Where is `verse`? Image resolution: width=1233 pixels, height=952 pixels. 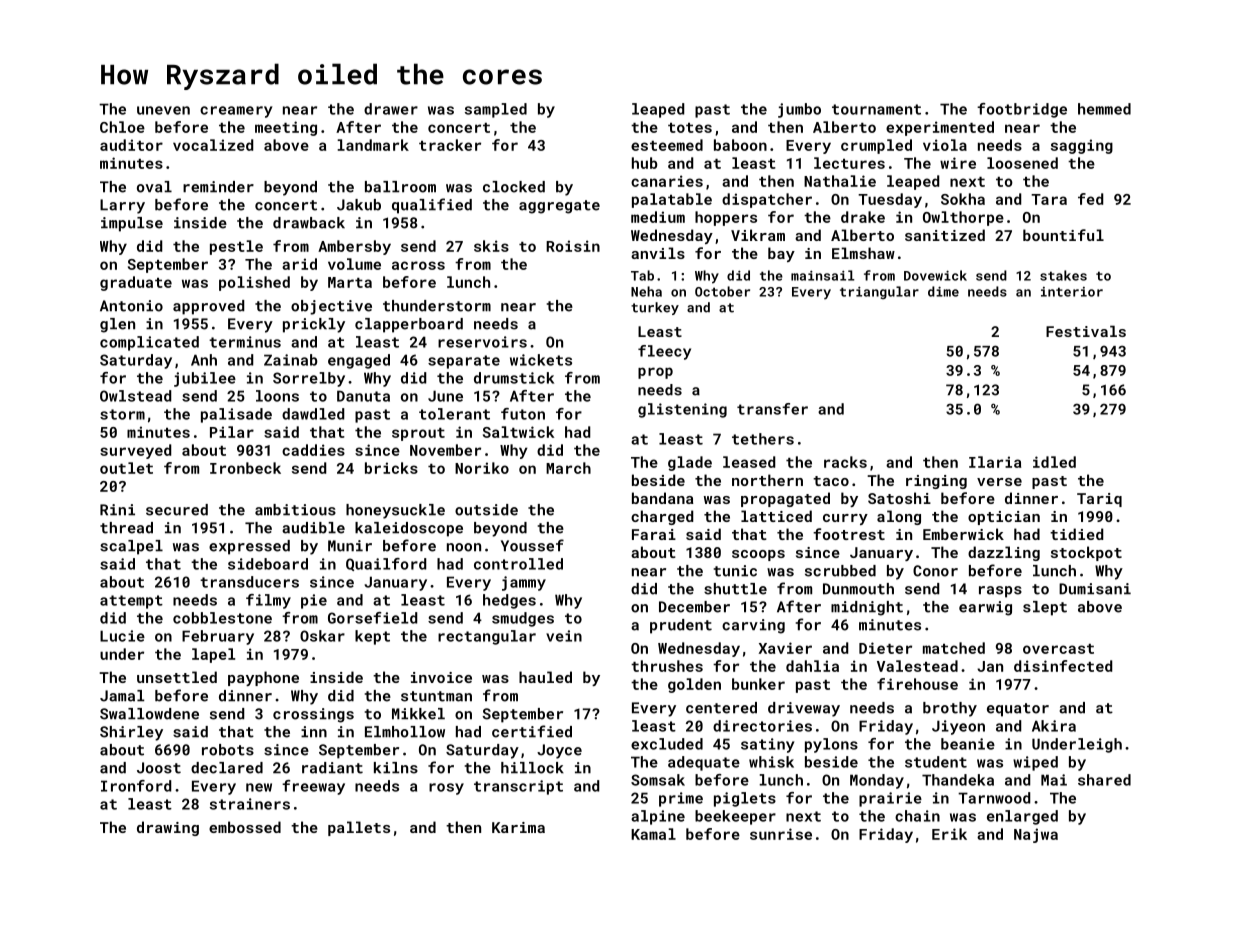 verse is located at coordinates (999, 482).
